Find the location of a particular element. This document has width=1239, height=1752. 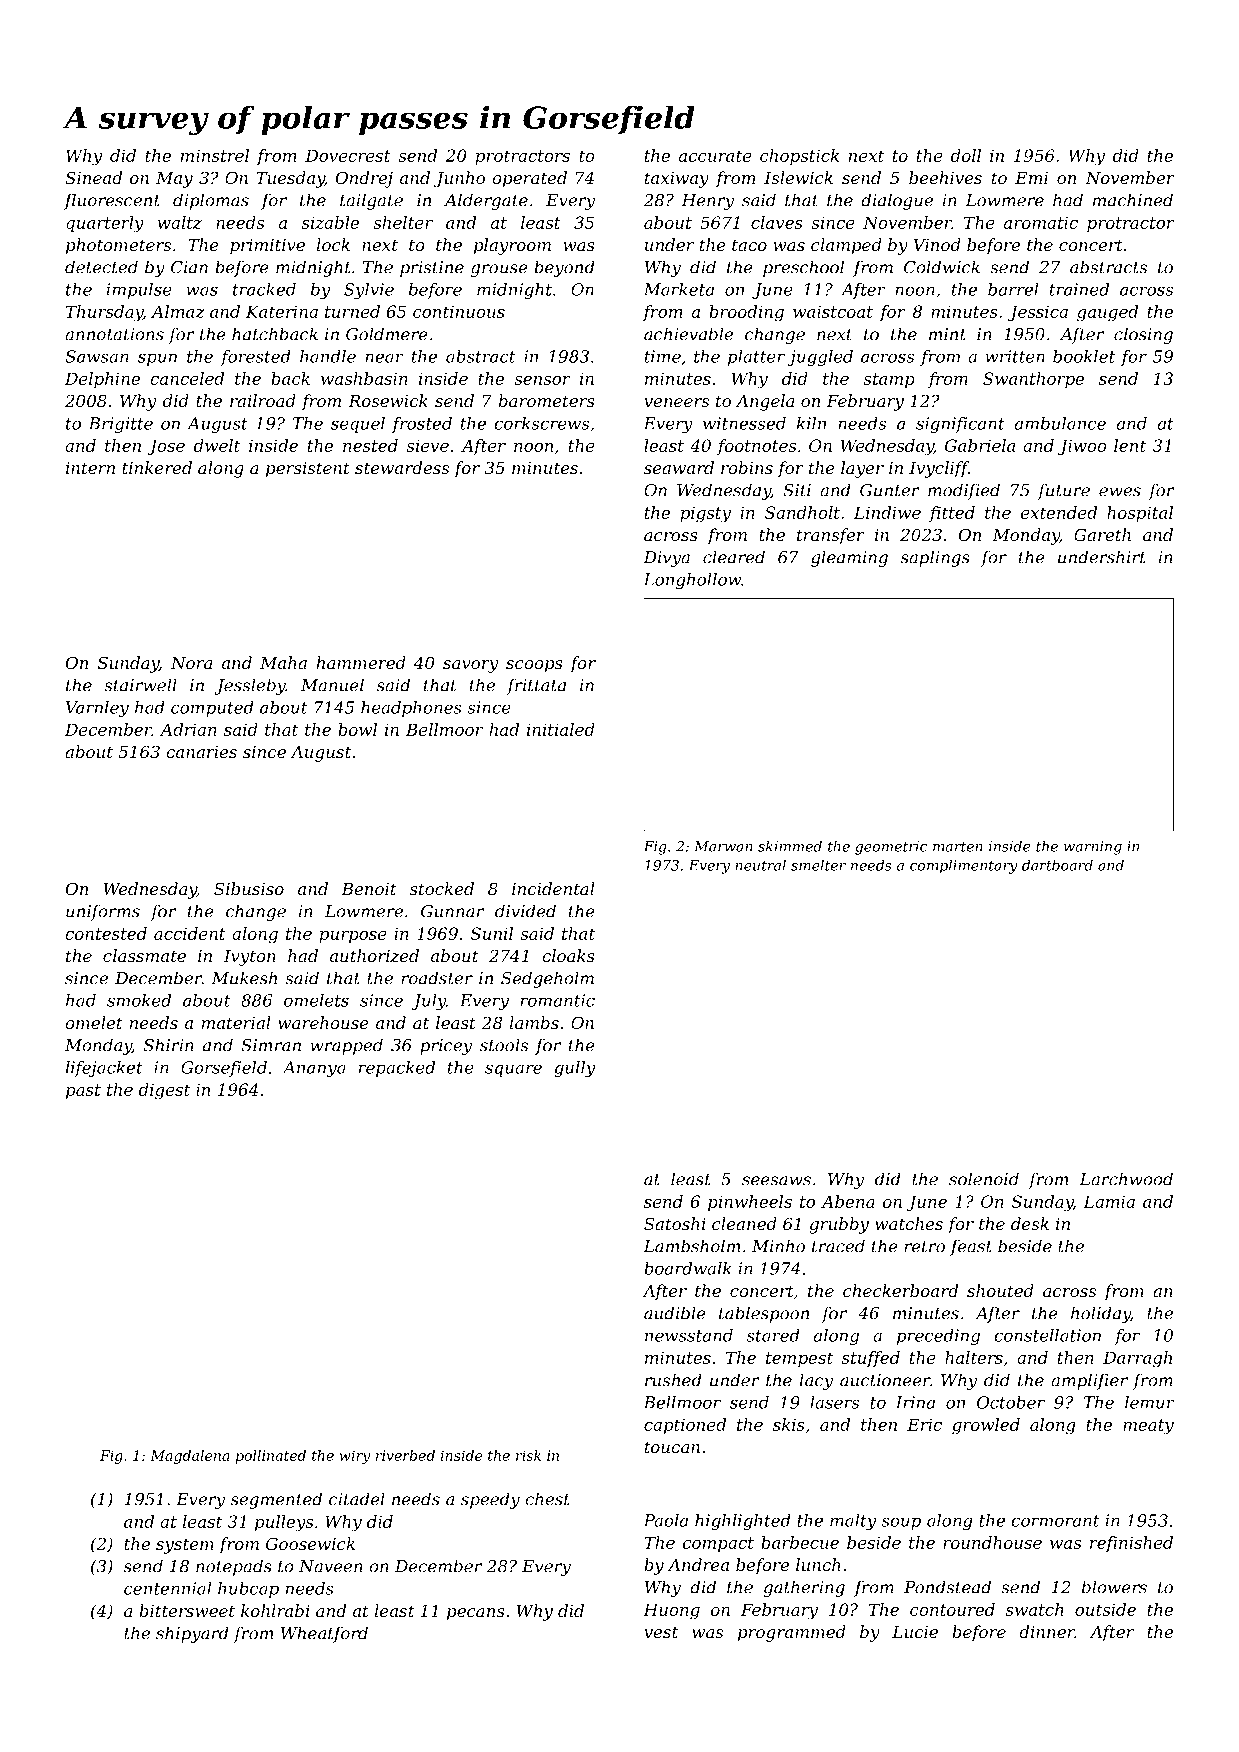

cormorant is located at coordinates (1055, 1521).
